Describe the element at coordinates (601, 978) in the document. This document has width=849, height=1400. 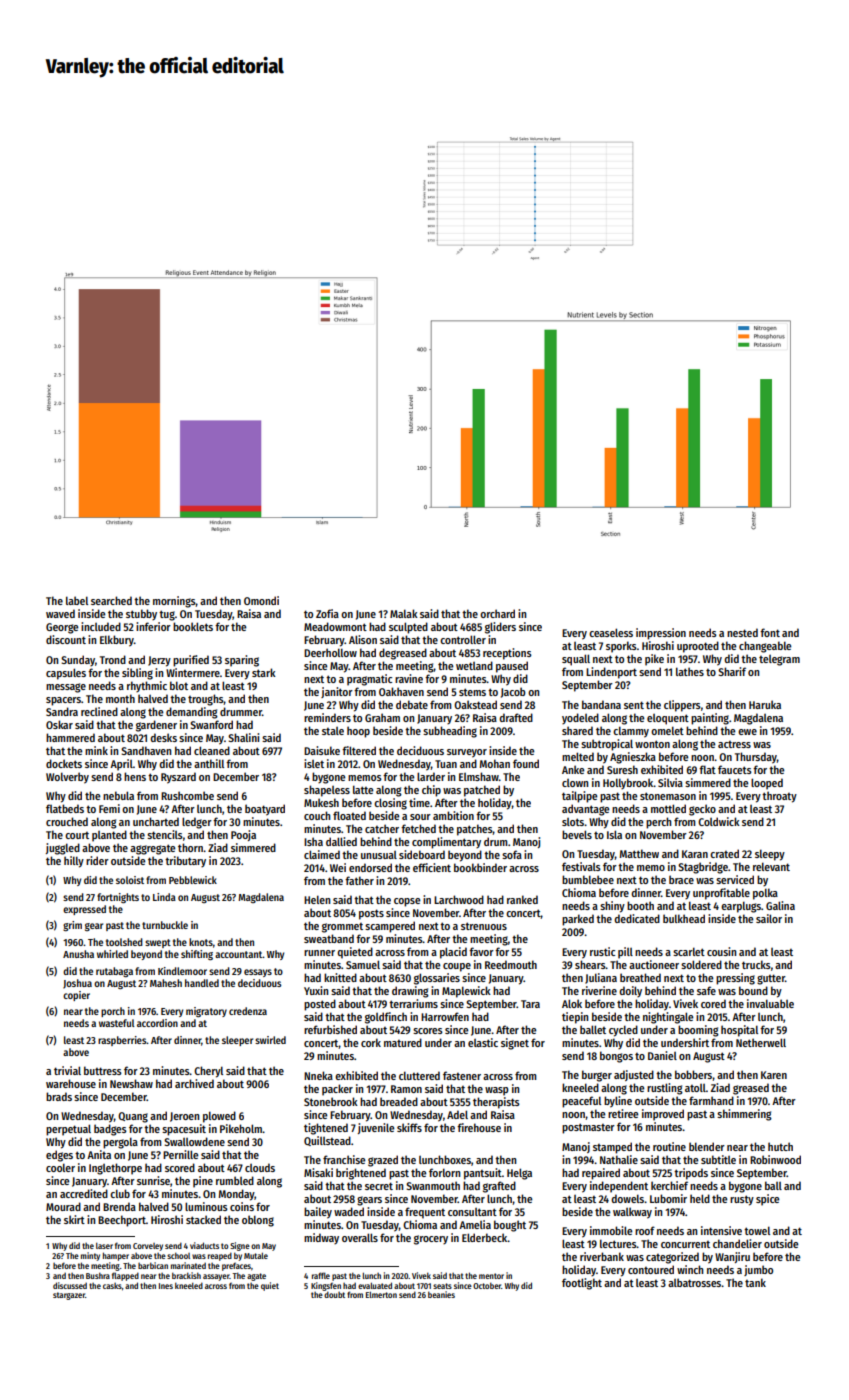
I see `Juliana` at that location.
